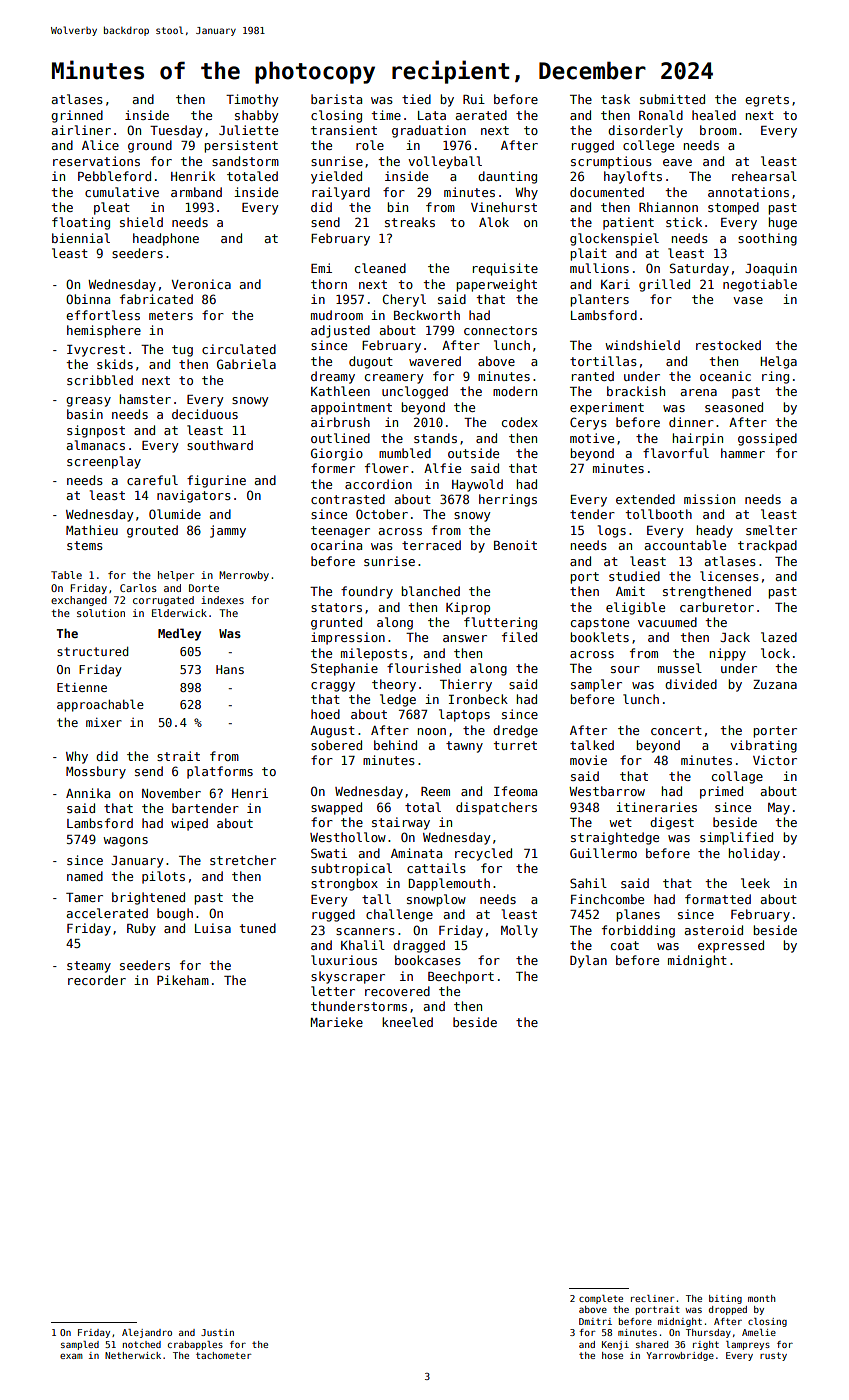 The image size is (849, 1400). I want to click on connectors, so click(500, 330).
